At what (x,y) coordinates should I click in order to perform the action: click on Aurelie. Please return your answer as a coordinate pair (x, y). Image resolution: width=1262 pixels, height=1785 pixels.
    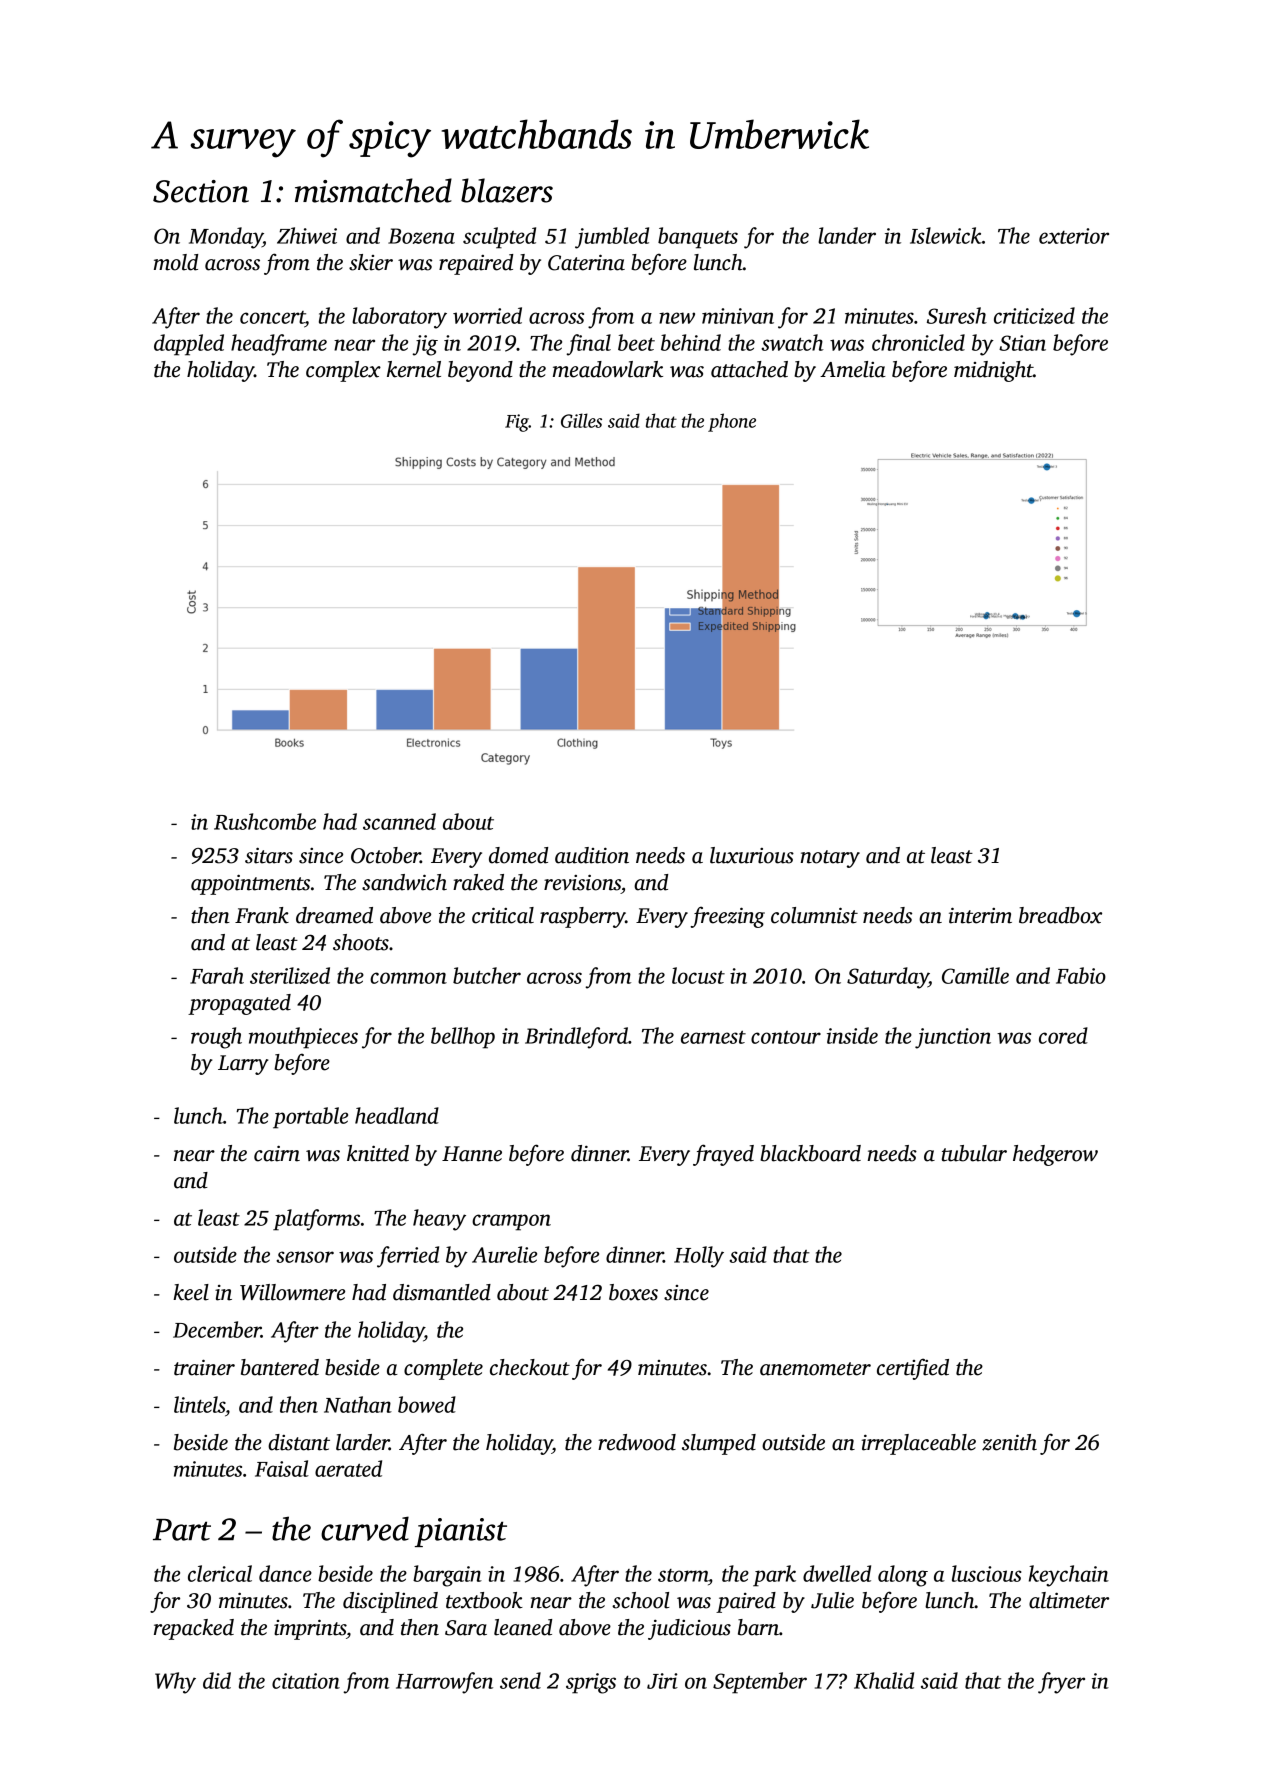
    Looking at the image, I should click on (504, 1254).
